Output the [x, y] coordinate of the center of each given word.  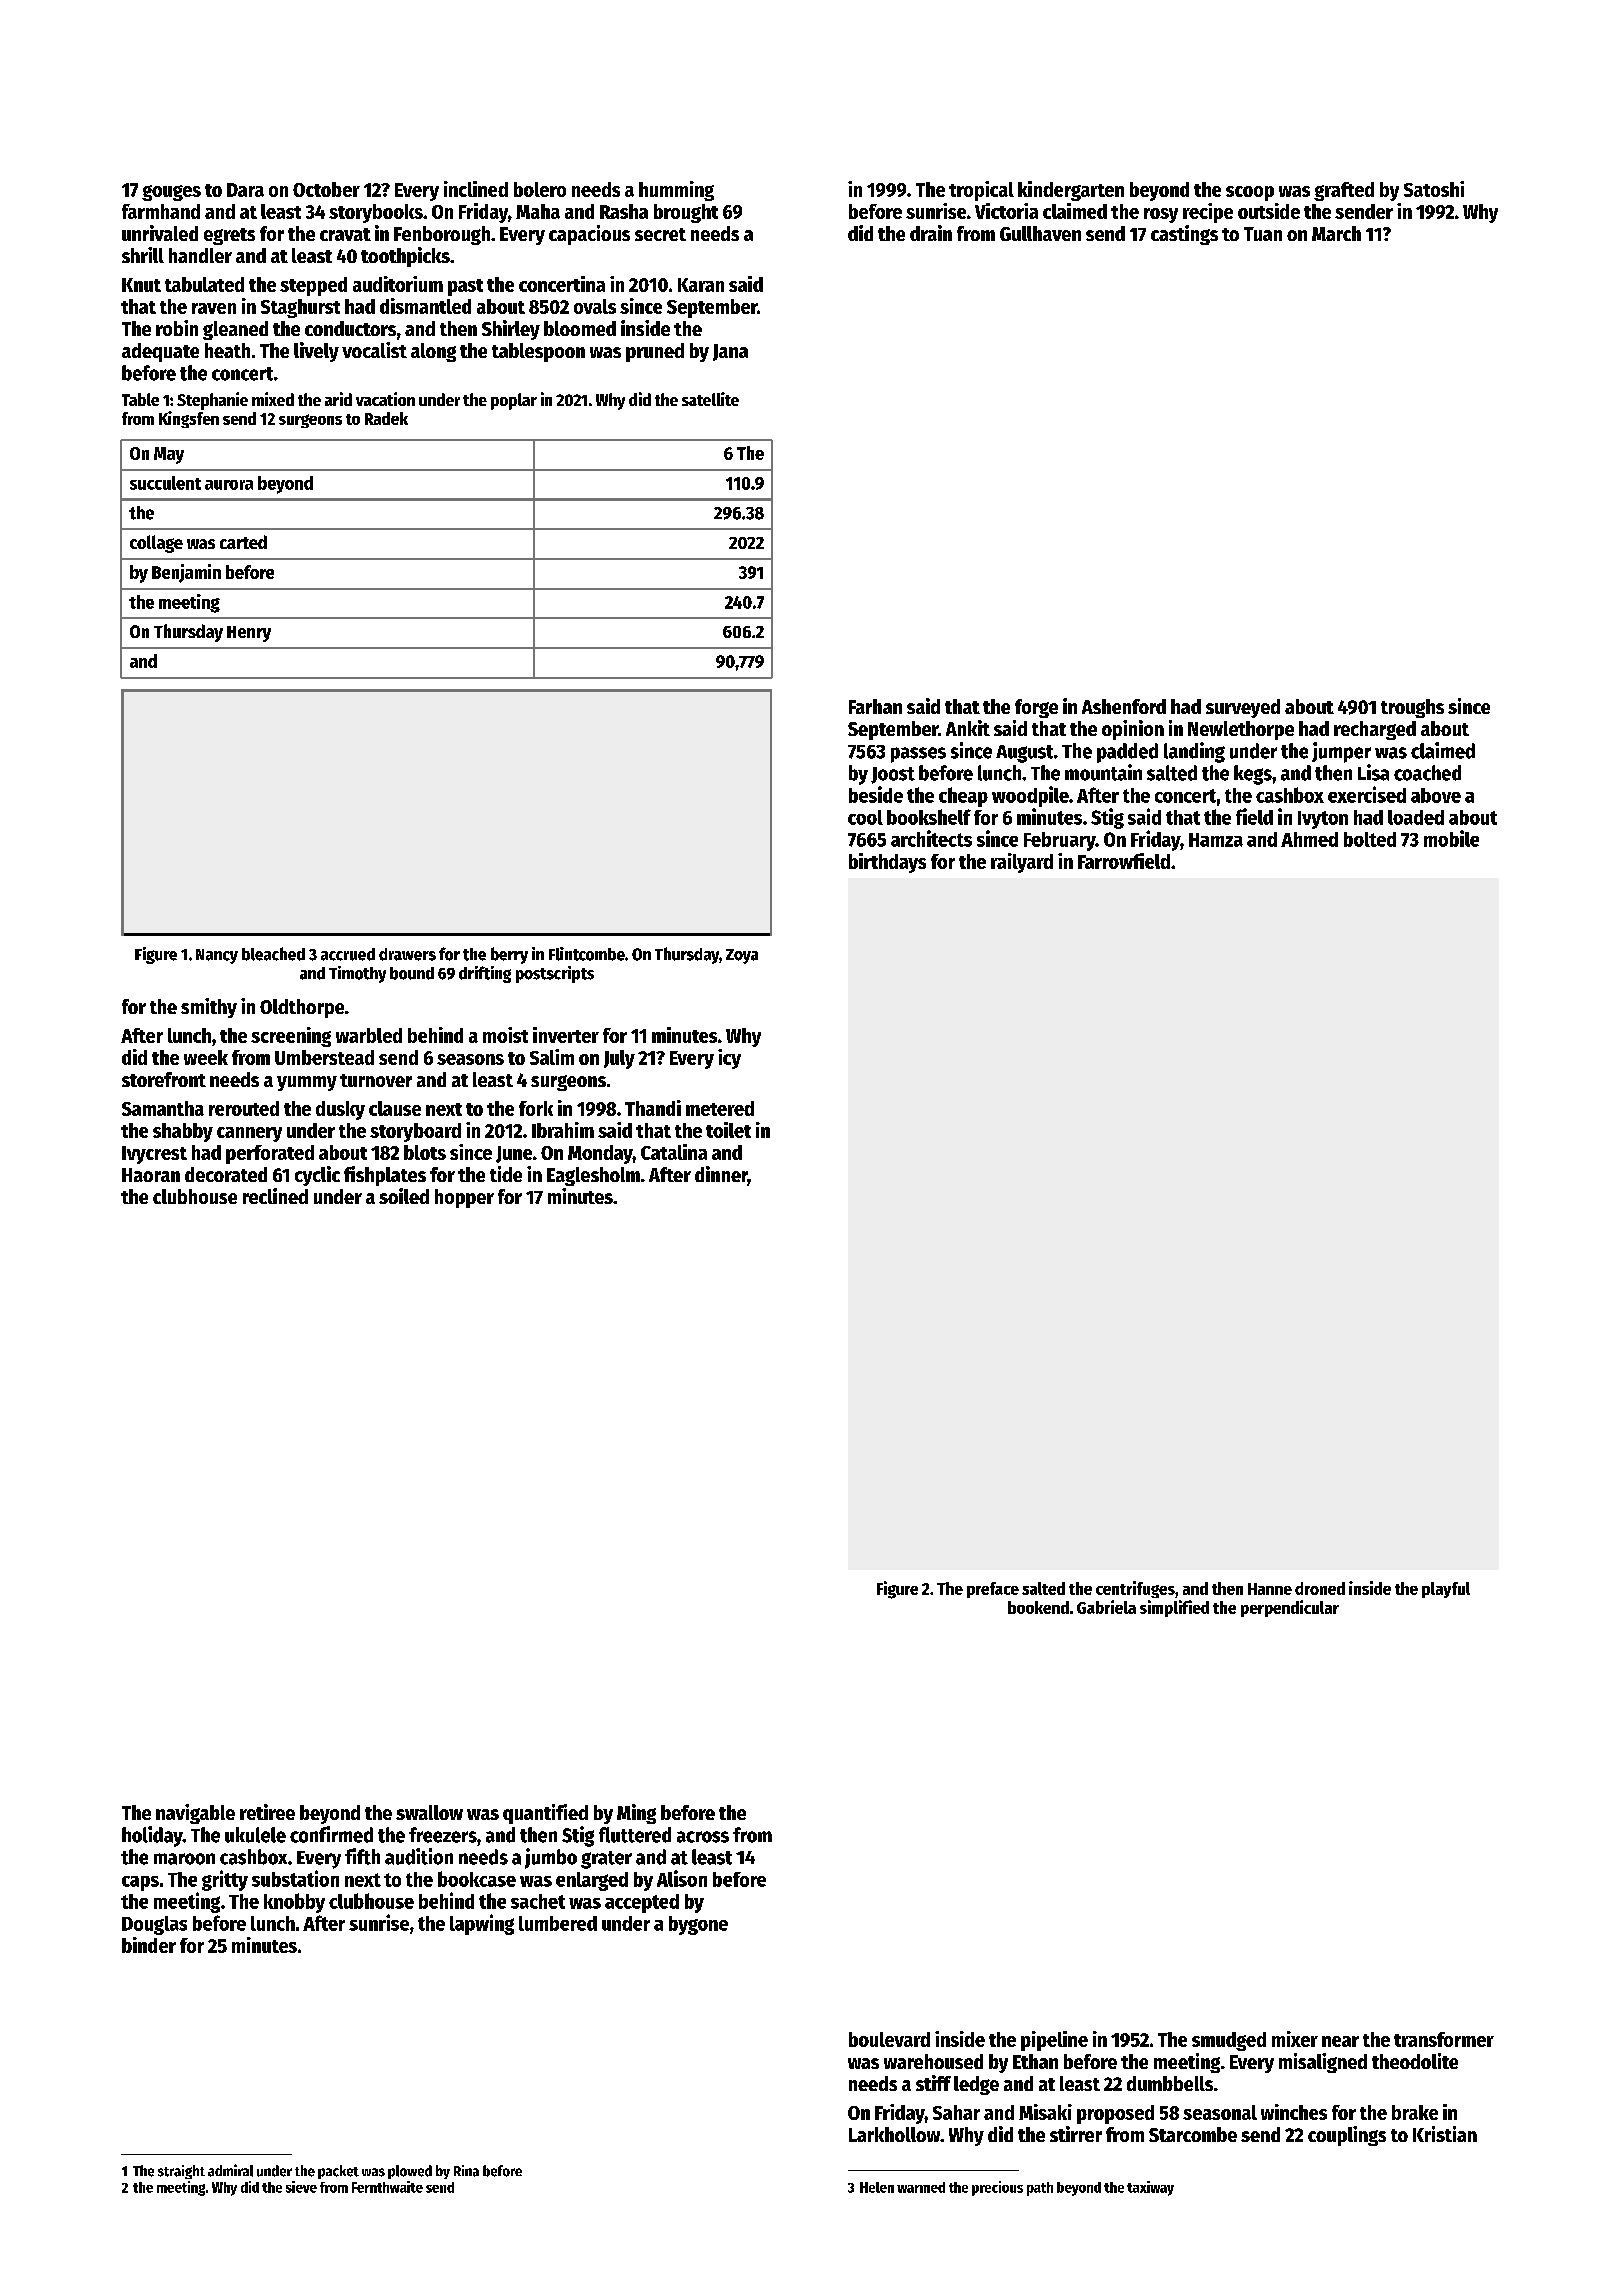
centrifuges [1135, 1589]
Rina [466, 2171]
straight [181, 2172]
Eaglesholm [593, 1176]
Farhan [875, 706]
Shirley [511, 330]
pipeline [1054, 2041]
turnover [376, 1080]
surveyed [1243, 708]
